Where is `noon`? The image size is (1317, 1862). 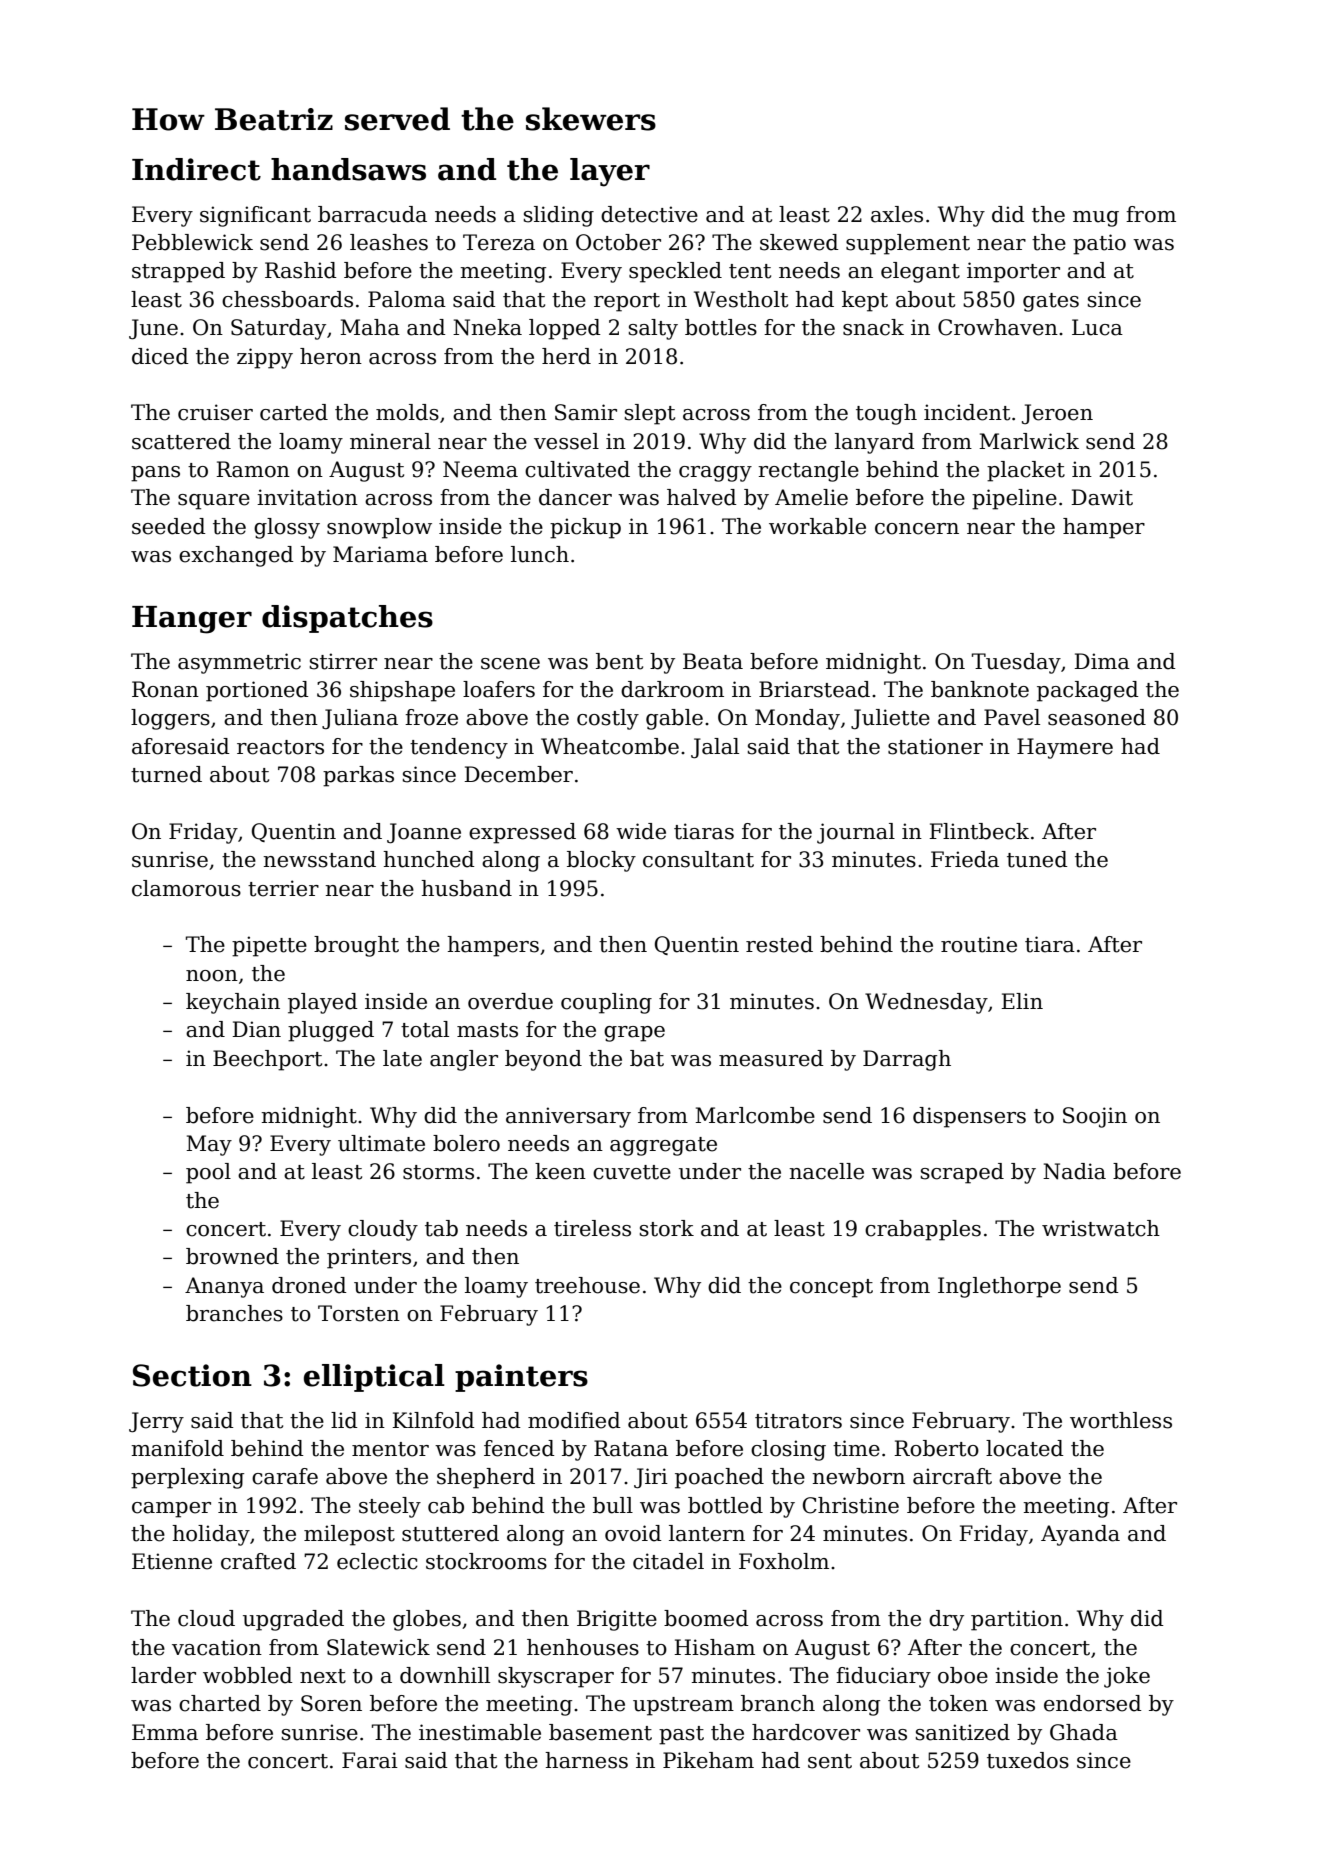 noon is located at coordinates (212, 976).
